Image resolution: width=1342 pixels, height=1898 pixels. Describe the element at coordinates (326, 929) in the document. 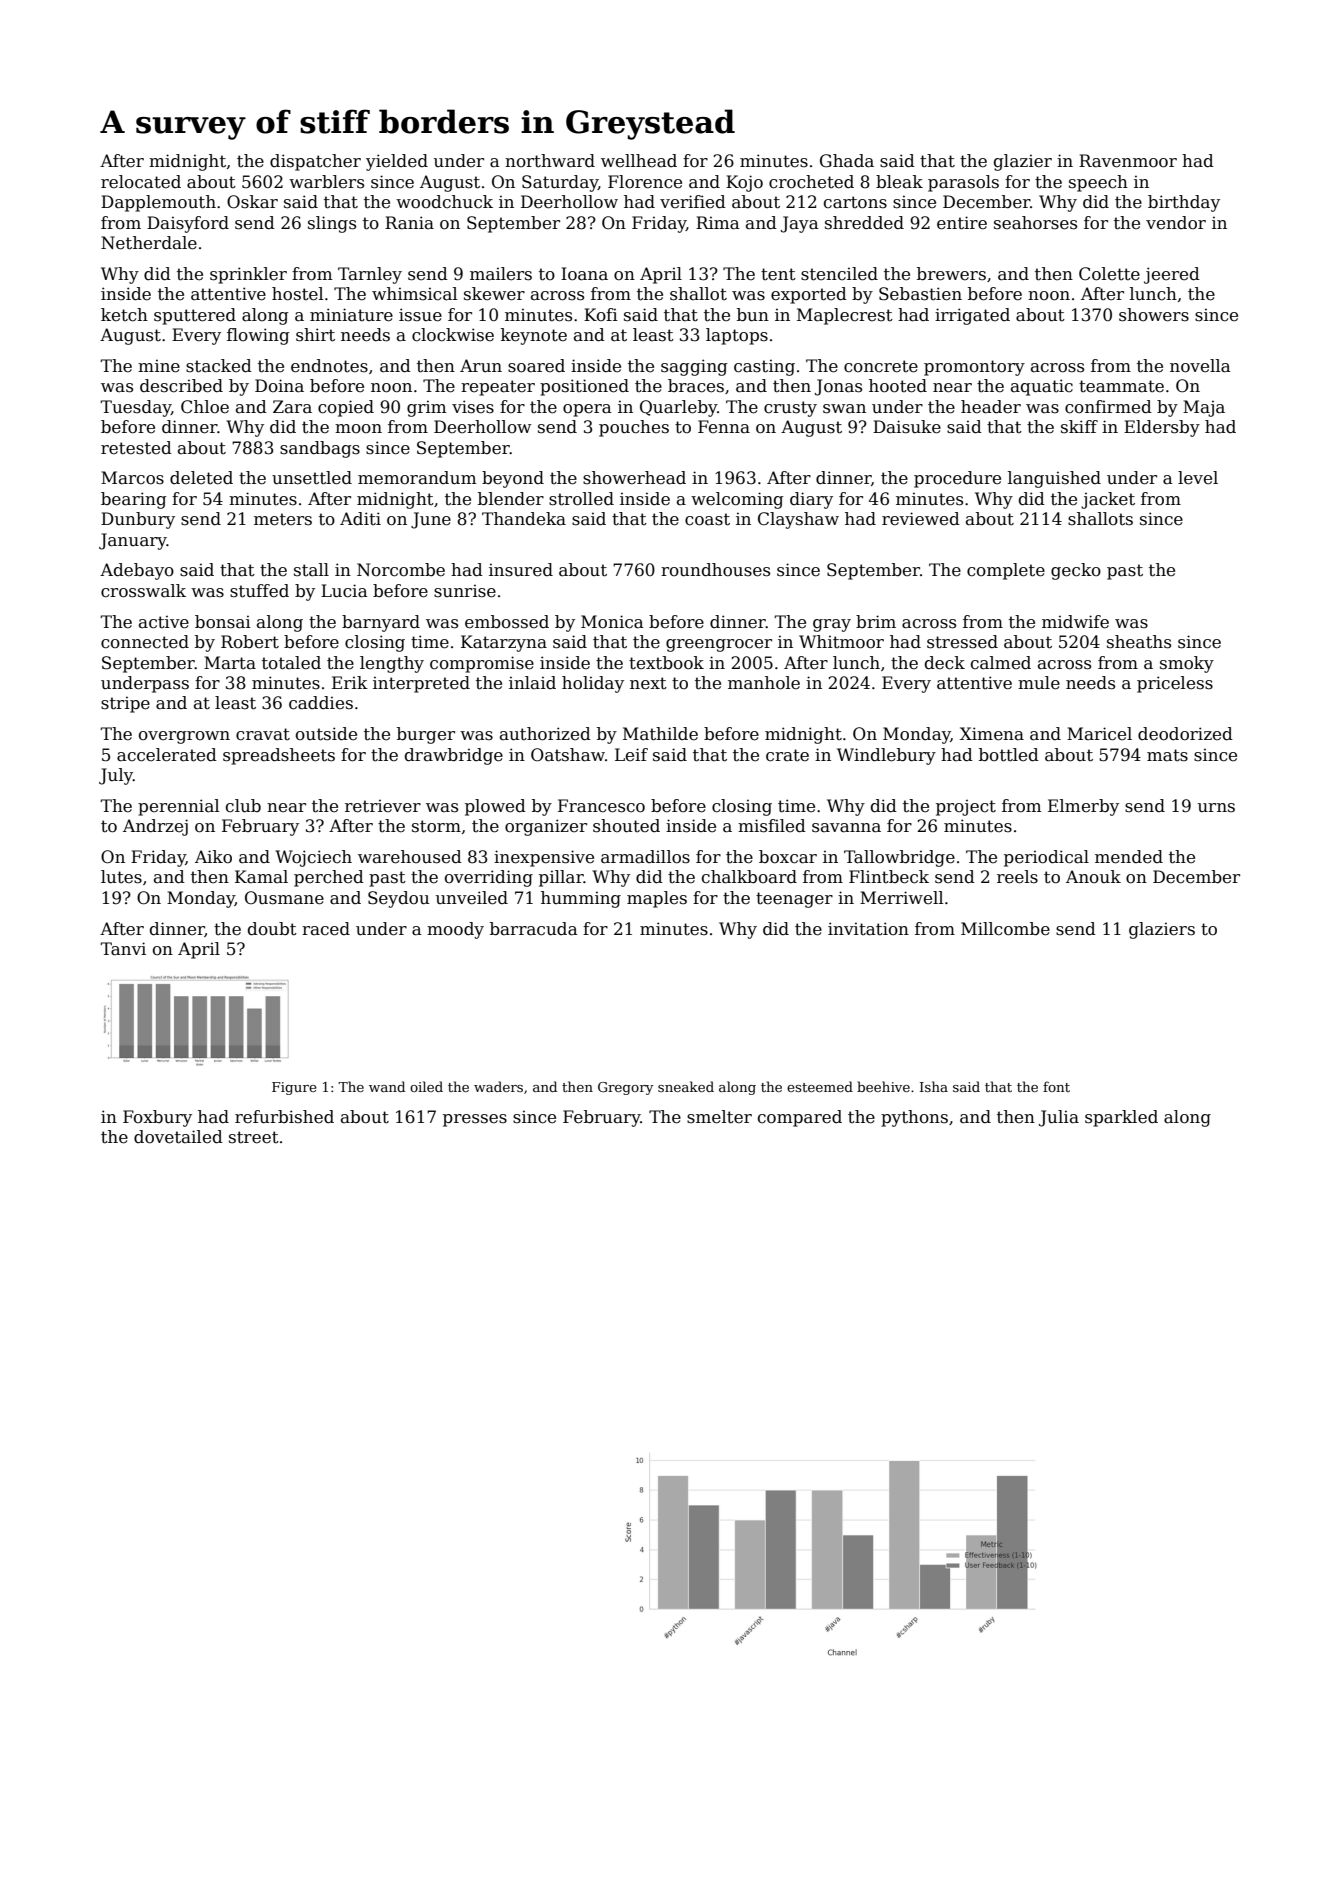

I see `raced` at that location.
